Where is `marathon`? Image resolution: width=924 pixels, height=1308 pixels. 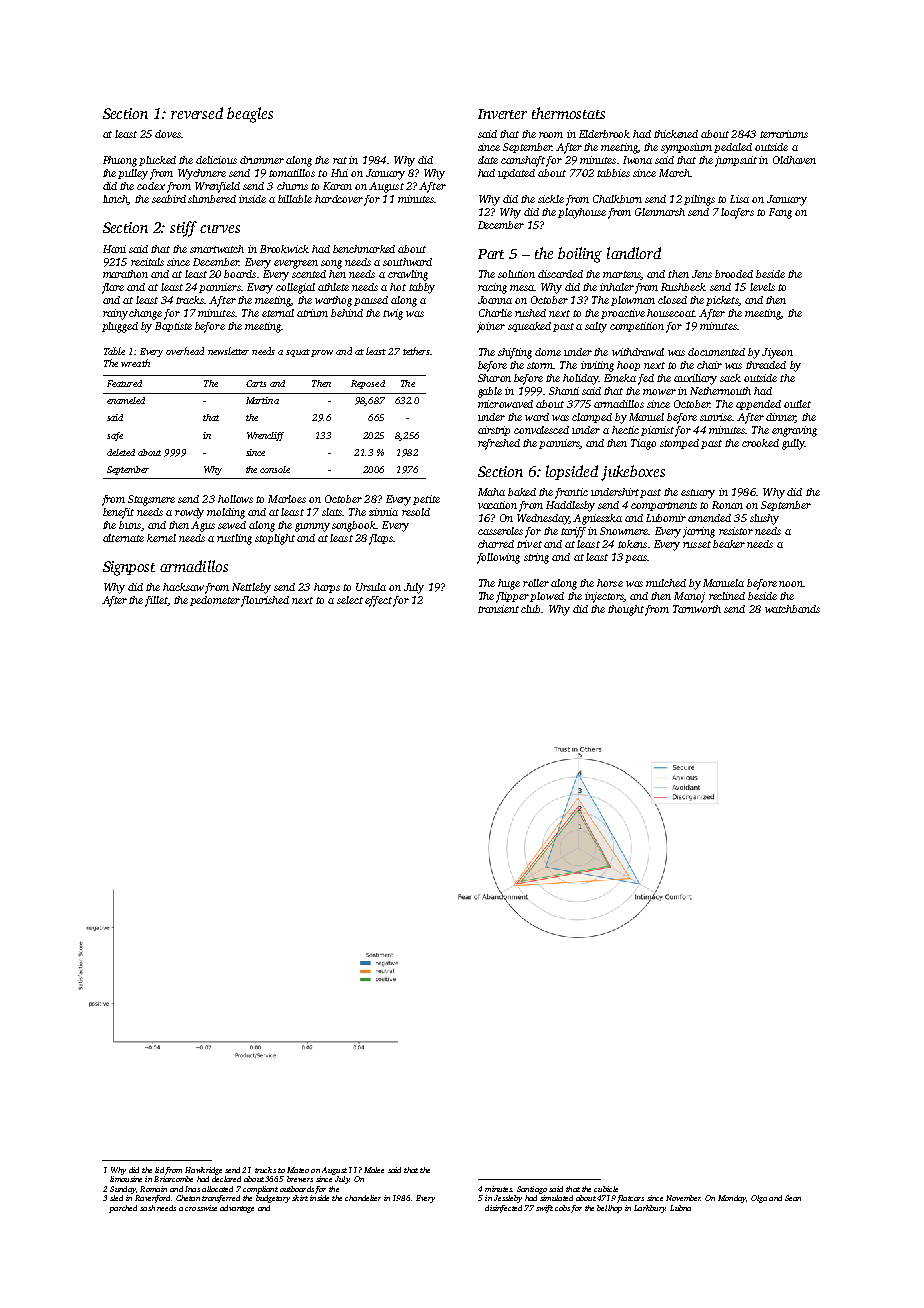
marathon is located at coordinates (125, 274).
